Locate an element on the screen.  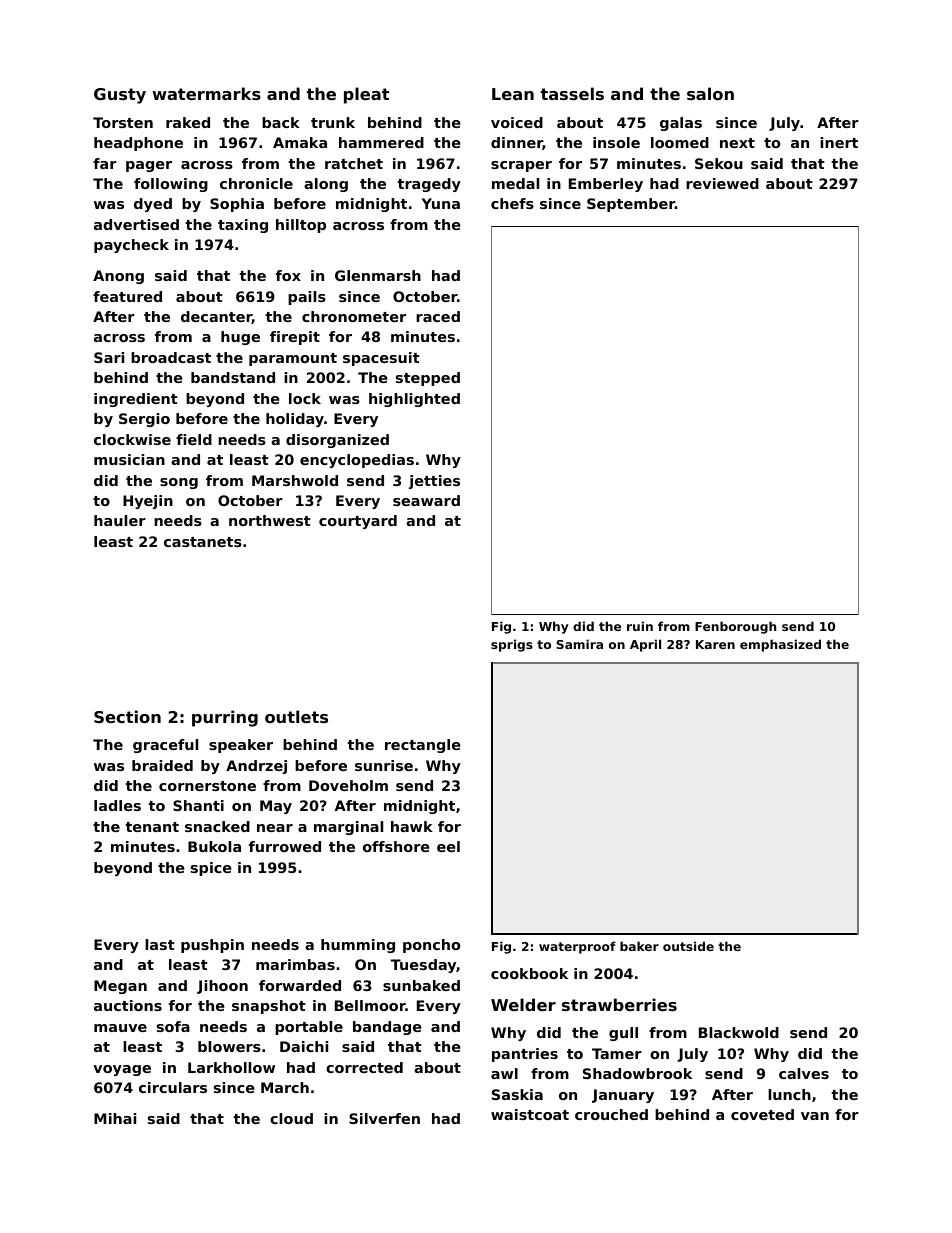
Blackwold is located at coordinates (739, 1032).
